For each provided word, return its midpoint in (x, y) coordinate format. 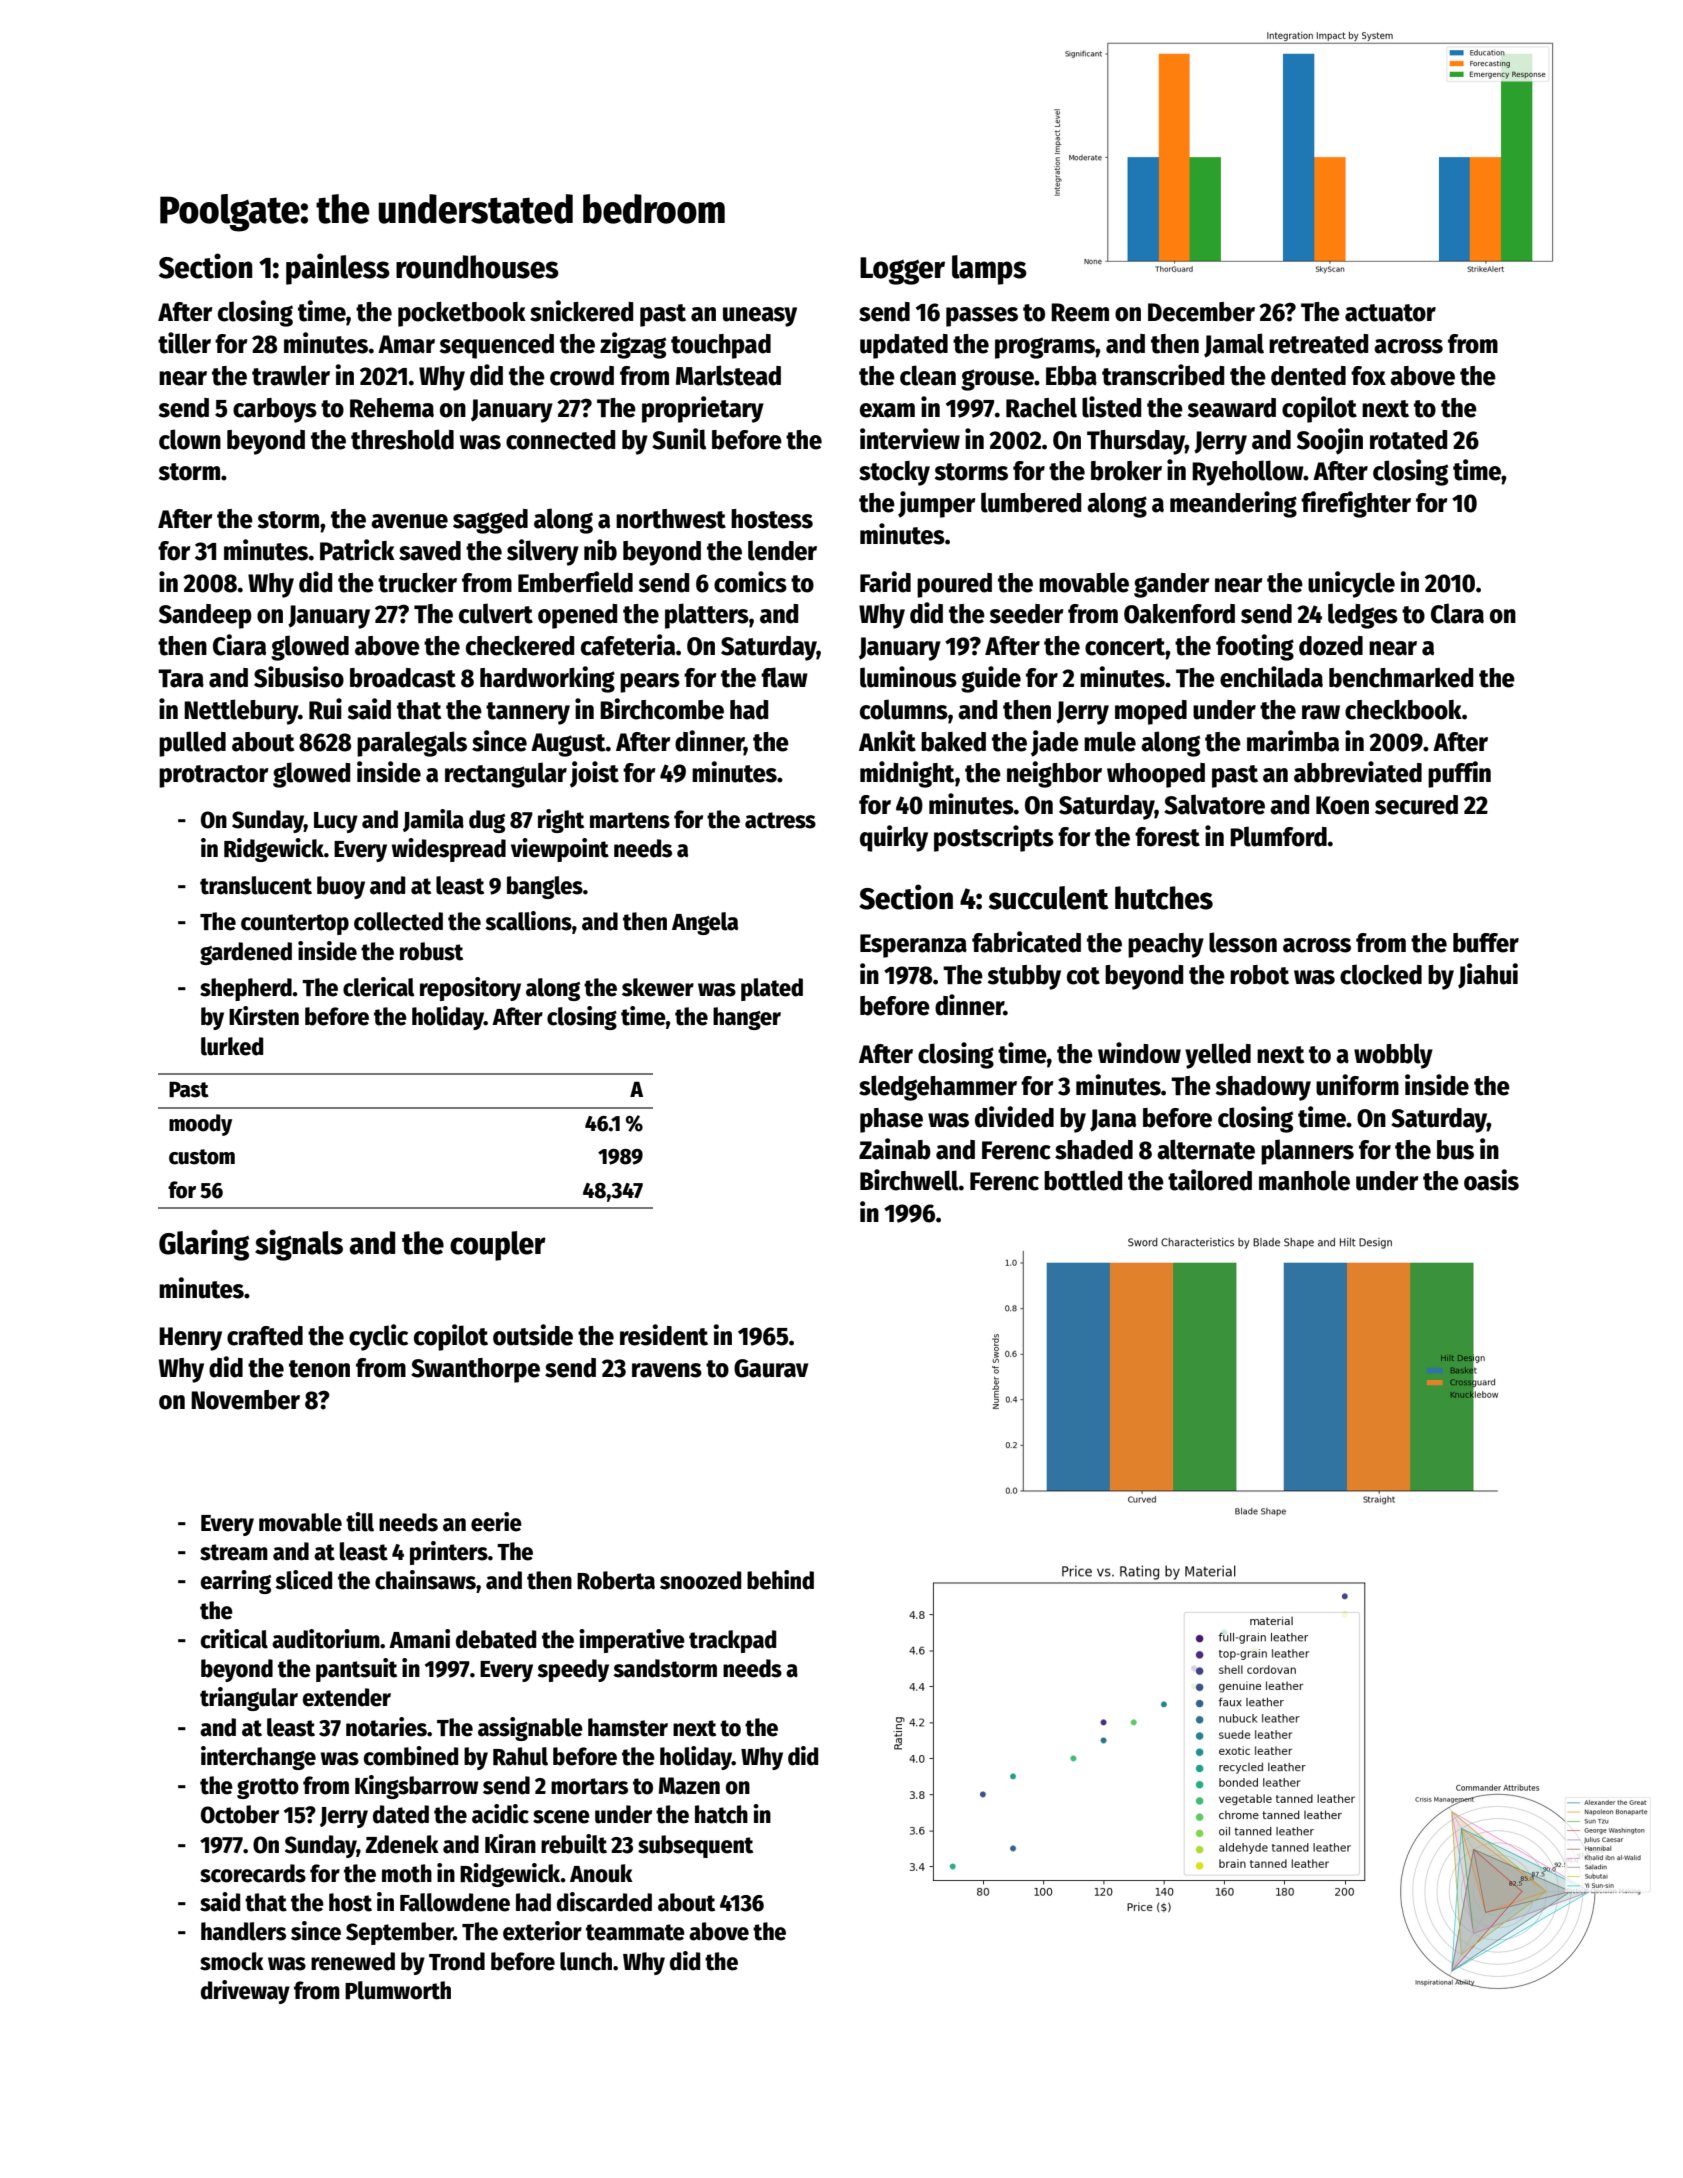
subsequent (695, 1846)
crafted (265, 1336)
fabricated (1026, 942)
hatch (721, 1814)
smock (232, 1961)
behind (780, 1580)
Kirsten (264, 1016)
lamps (989, 270)
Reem (1080, 312)
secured (1416, 805)
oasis (1491, 1180)
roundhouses (477, 267)
